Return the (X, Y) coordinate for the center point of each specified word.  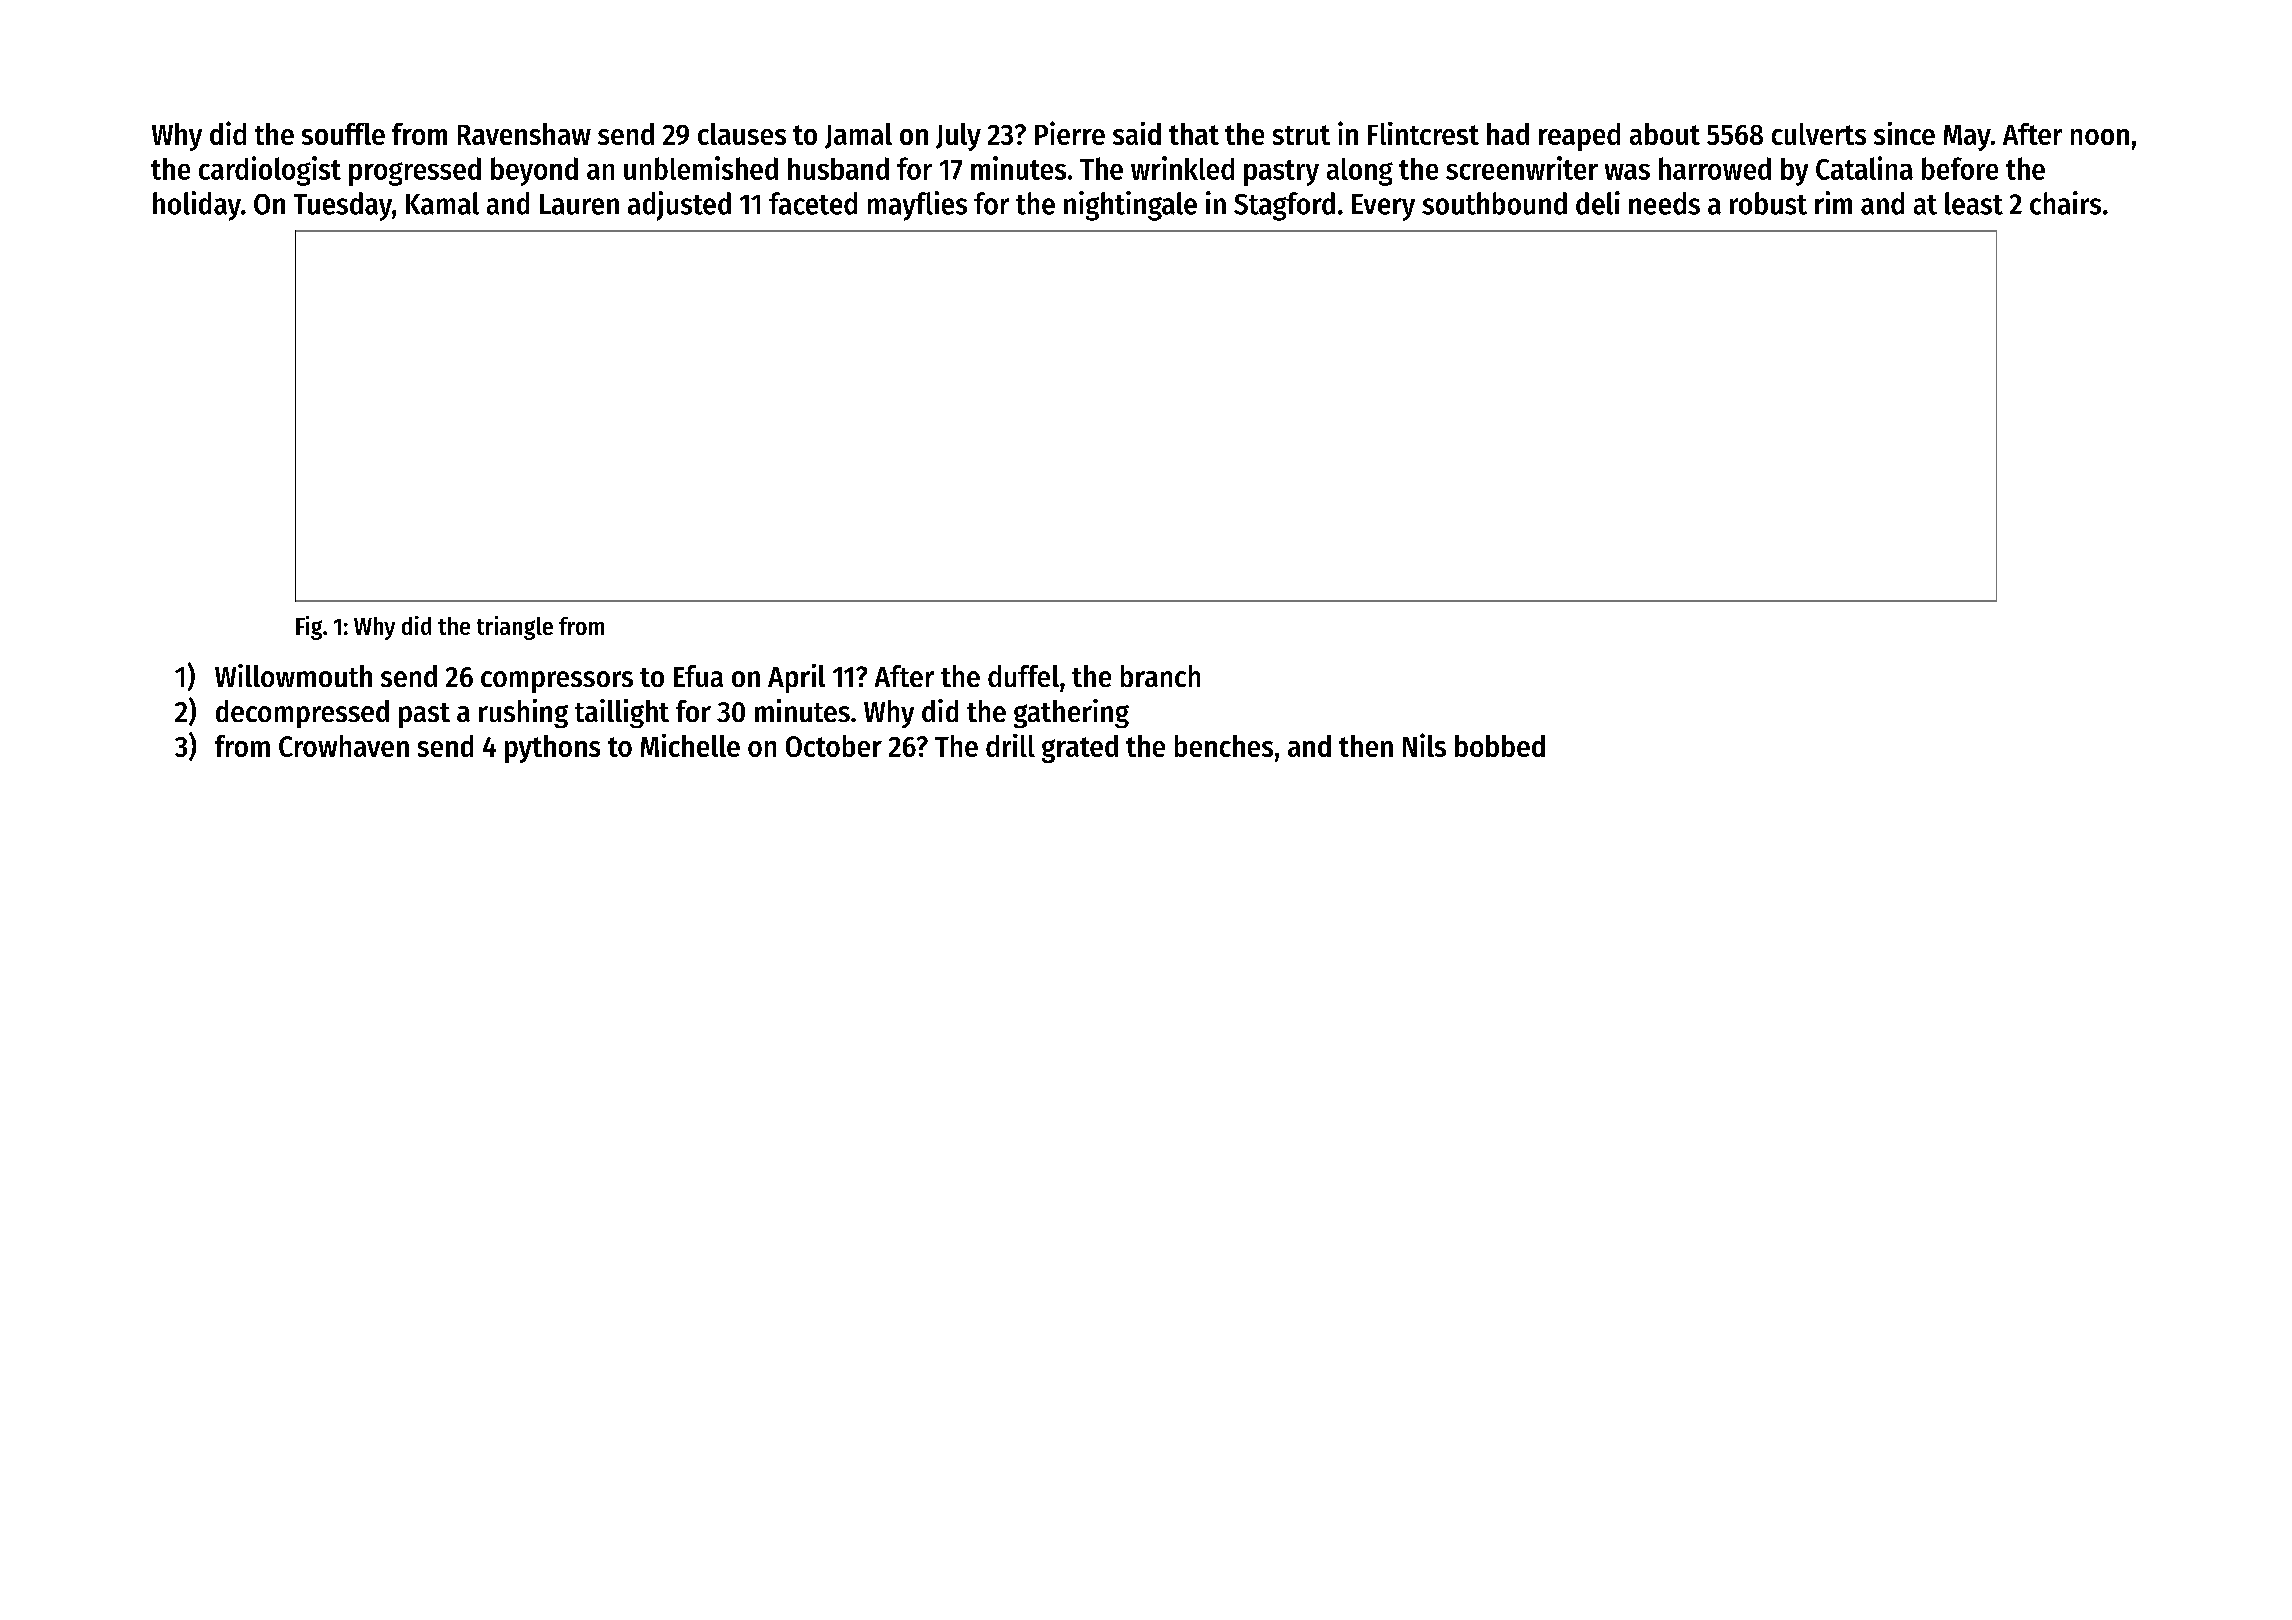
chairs (2065, 203)
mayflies (917, 206)
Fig (309, 628)
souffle (343, 134)
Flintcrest (1423, 133)
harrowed (1715, 168)
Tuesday (343, 206)
